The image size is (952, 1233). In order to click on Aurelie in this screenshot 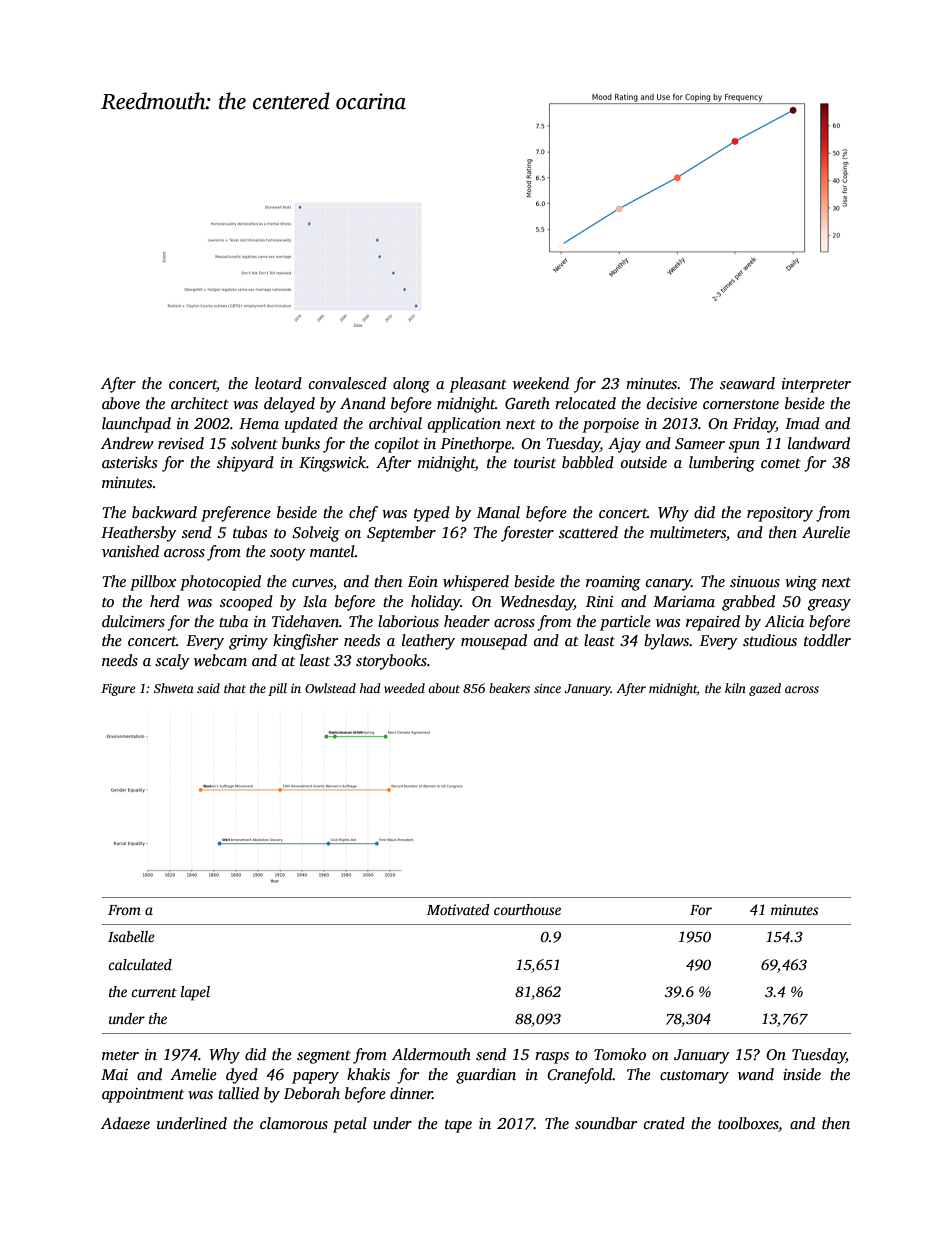, I will do `click(826, 532)`.
